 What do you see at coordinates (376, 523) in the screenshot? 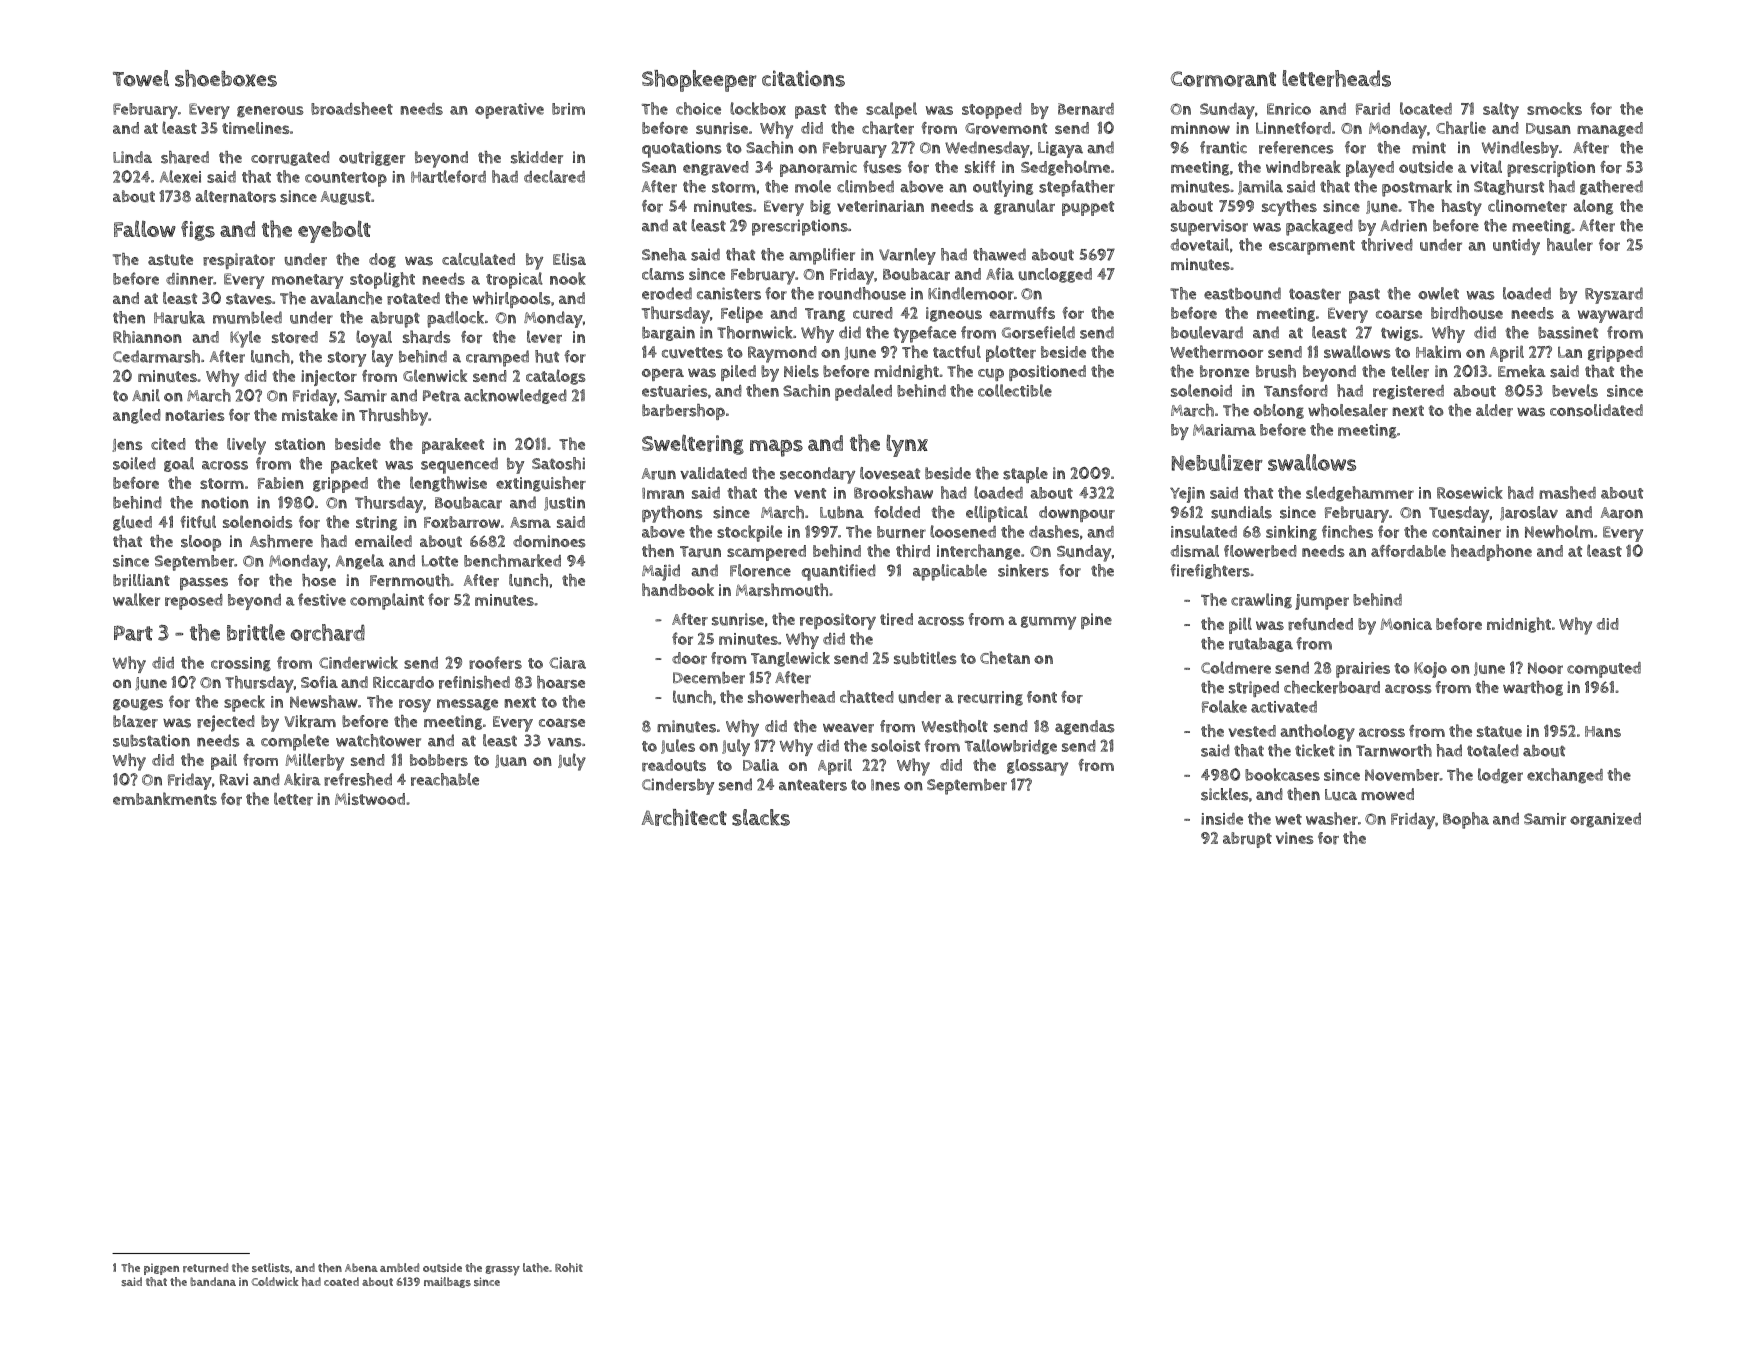
I see `string` at bounding box center [376, 523].
